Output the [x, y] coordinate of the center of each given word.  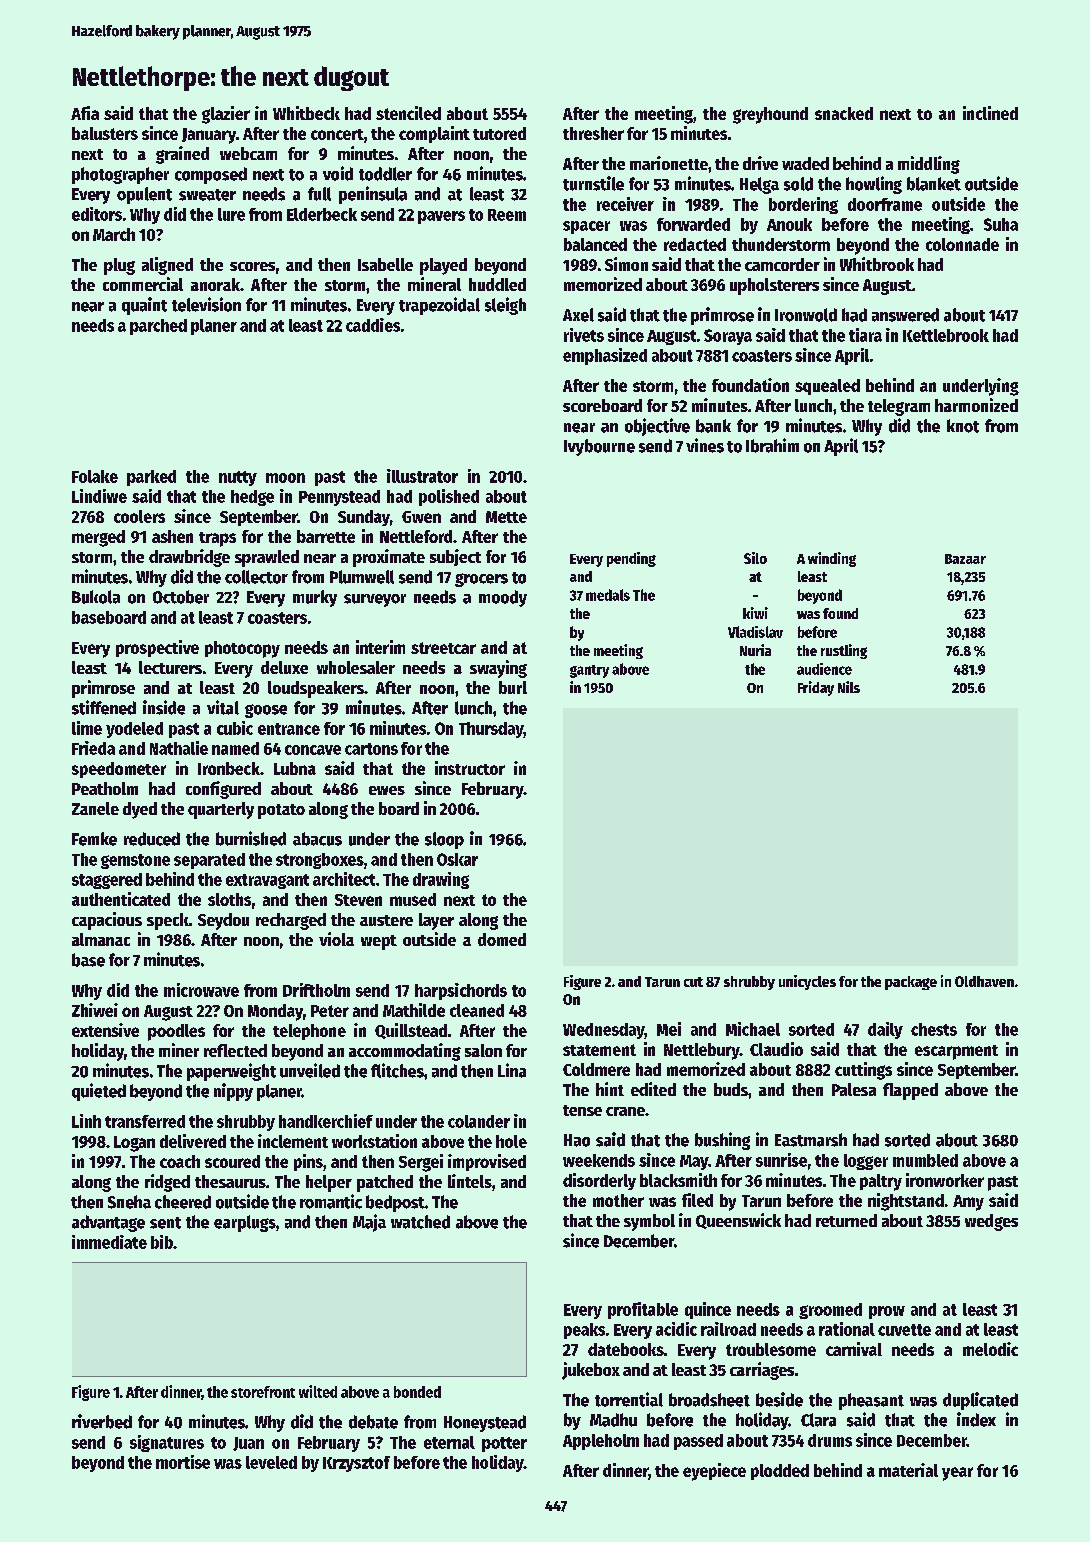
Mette [506, 517]
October [181, 597]
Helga [759, 185]
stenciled [408, 113]
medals [608, 595]
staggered [107, 881]
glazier [226, 115]
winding [832, 559]
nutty [238, 478]
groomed [830, 1311]
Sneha [129, 1202]
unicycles [807, 982]
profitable [643, 1310]
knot [963, 426]
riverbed [102, 1421]
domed [502, 939]
